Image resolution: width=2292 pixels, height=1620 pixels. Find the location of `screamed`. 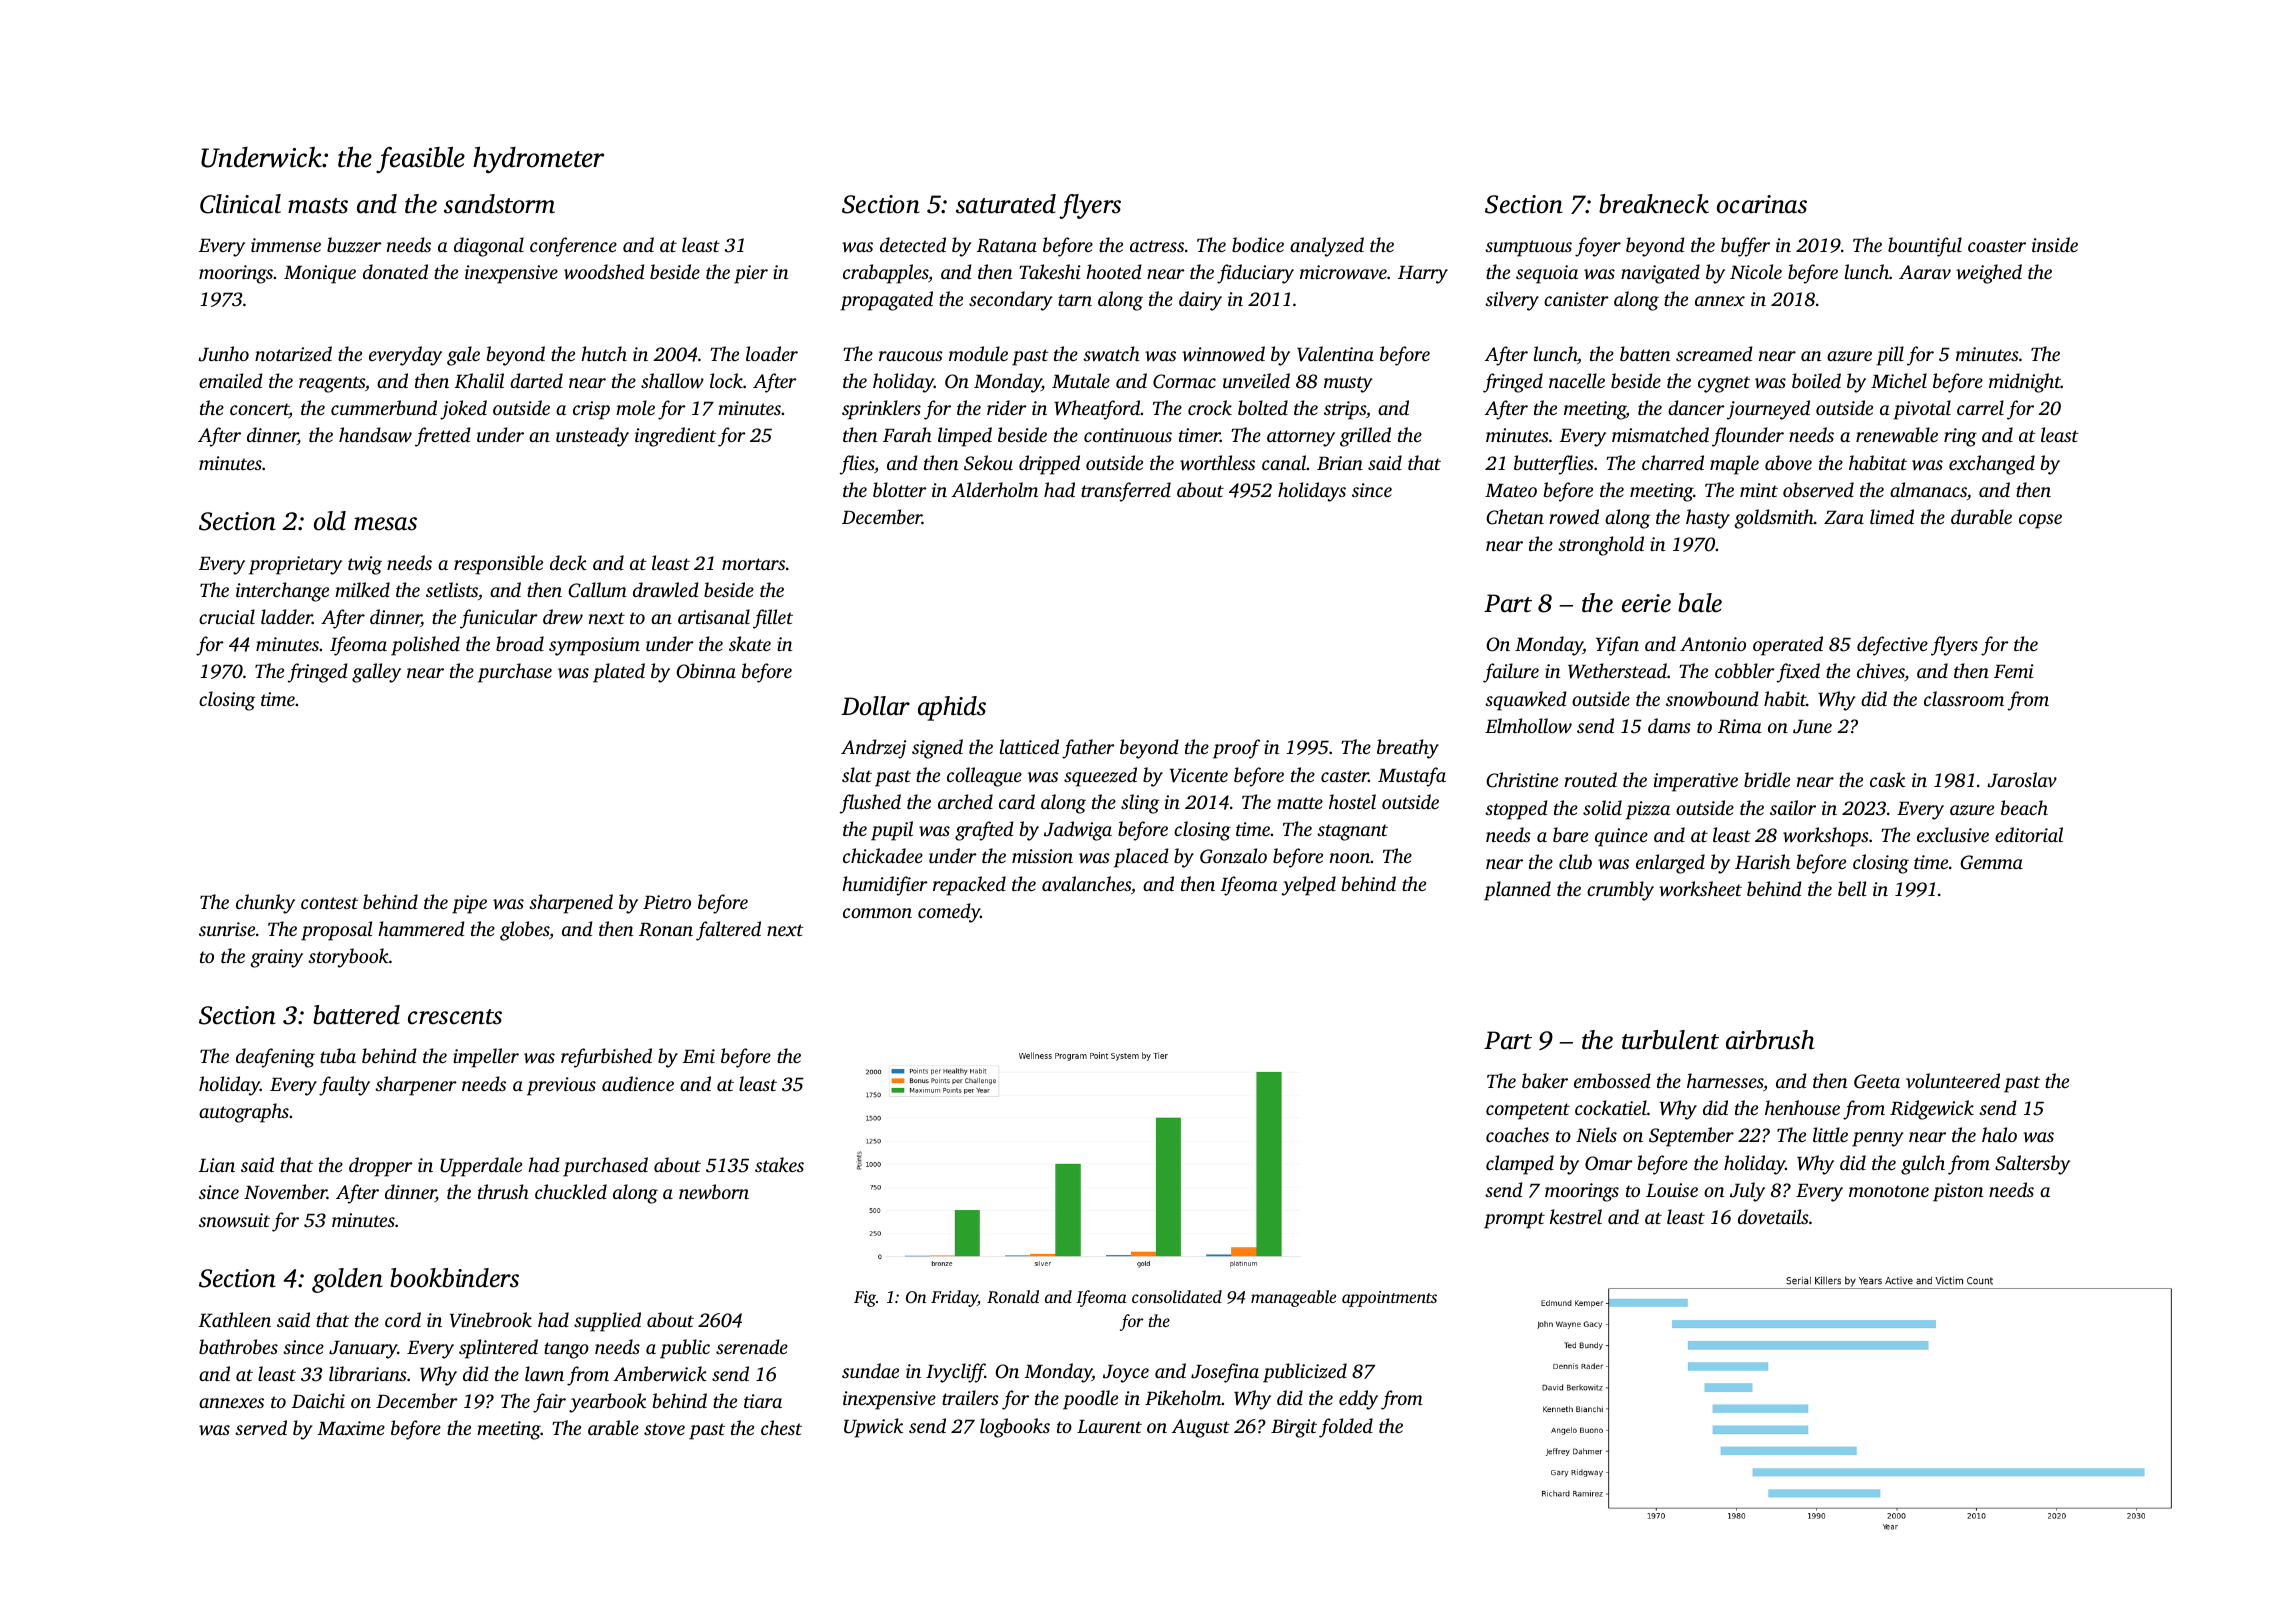

screamed is located at coordinates (1714, 353).
